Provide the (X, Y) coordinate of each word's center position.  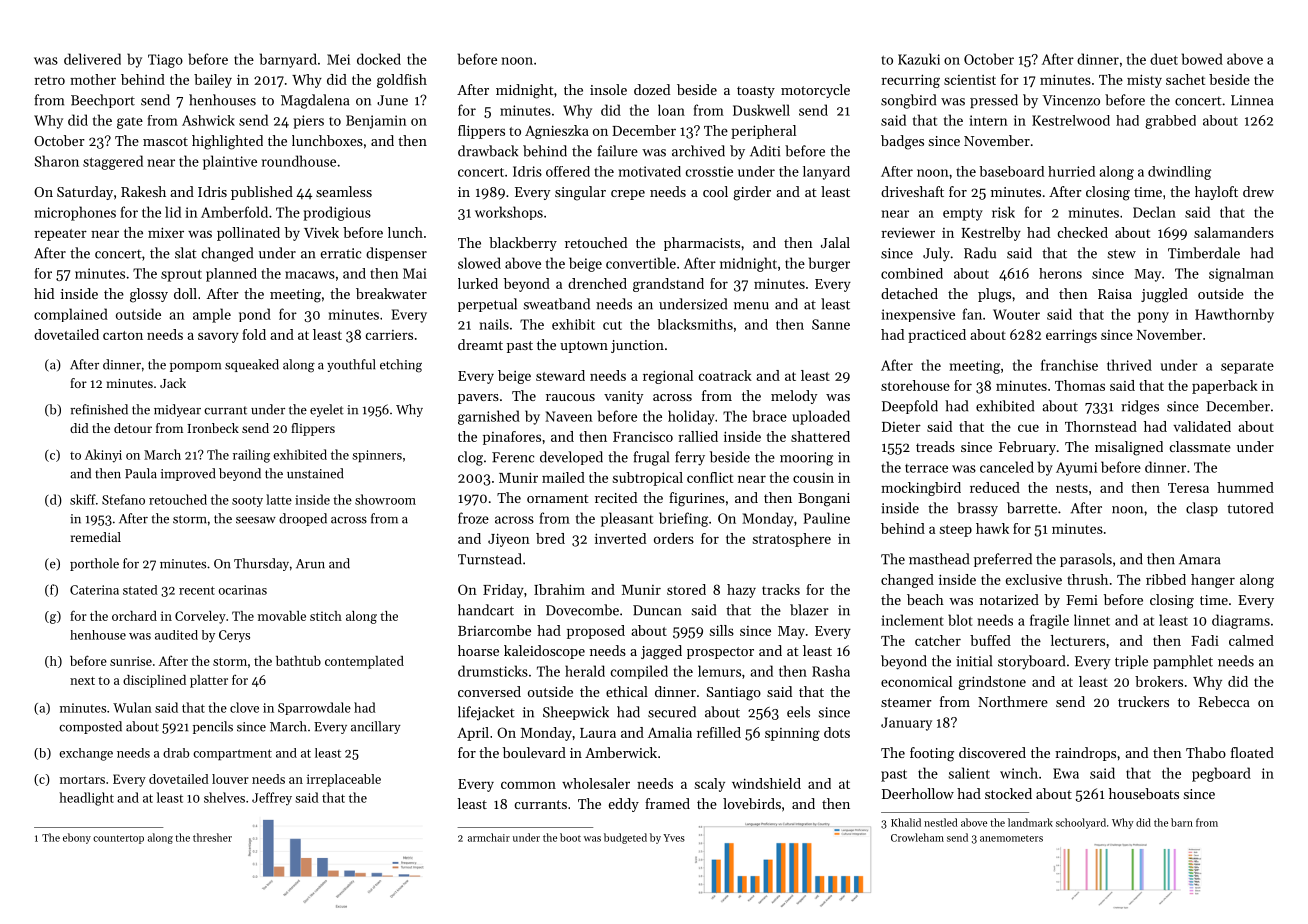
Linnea (1252, 100)
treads (935, 446)
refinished (99, 409)
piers (309, 122)
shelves (224, 797)
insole (608, 89)
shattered (820, 436)
